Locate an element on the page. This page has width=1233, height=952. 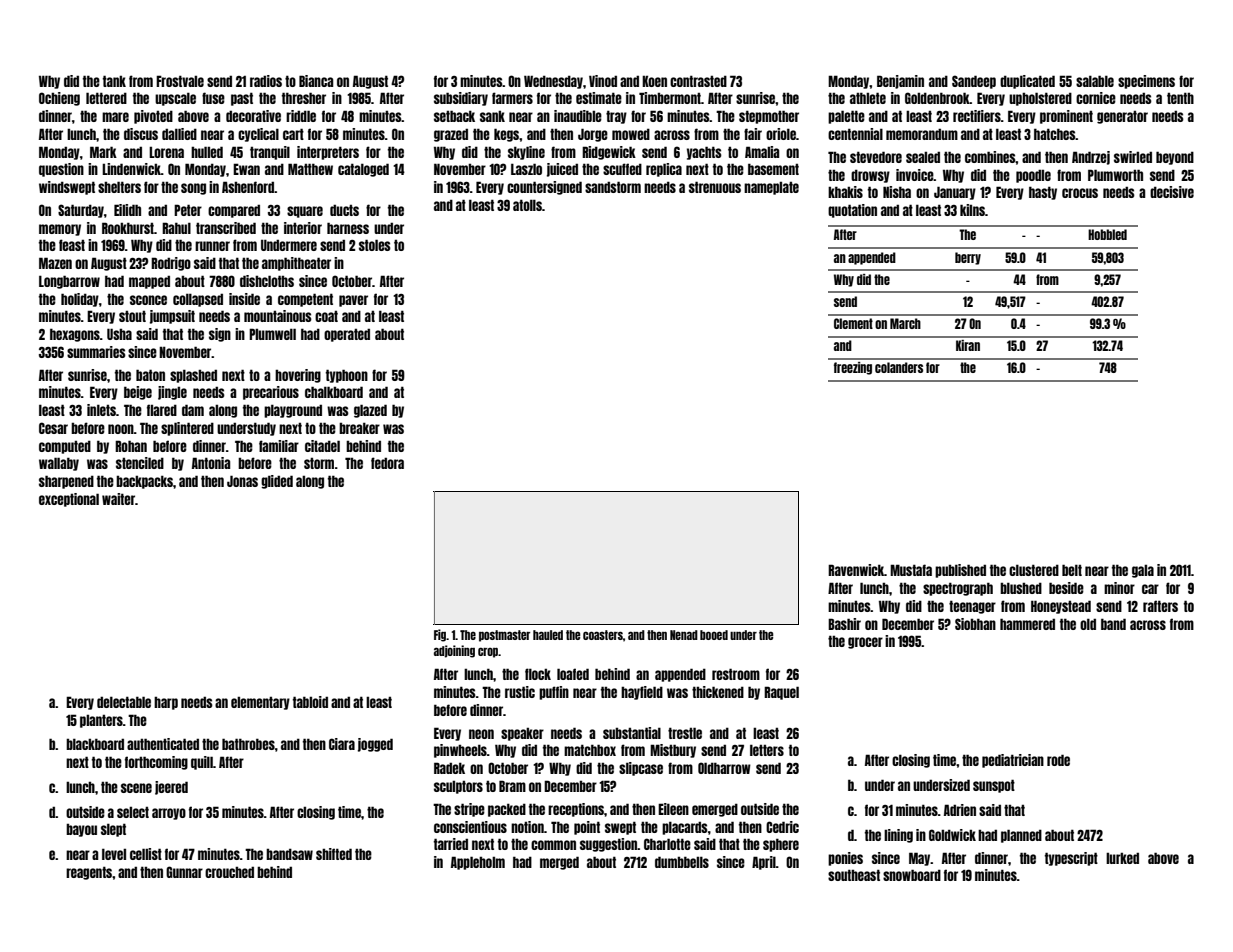
booed is located at coordinates (714, 635).
